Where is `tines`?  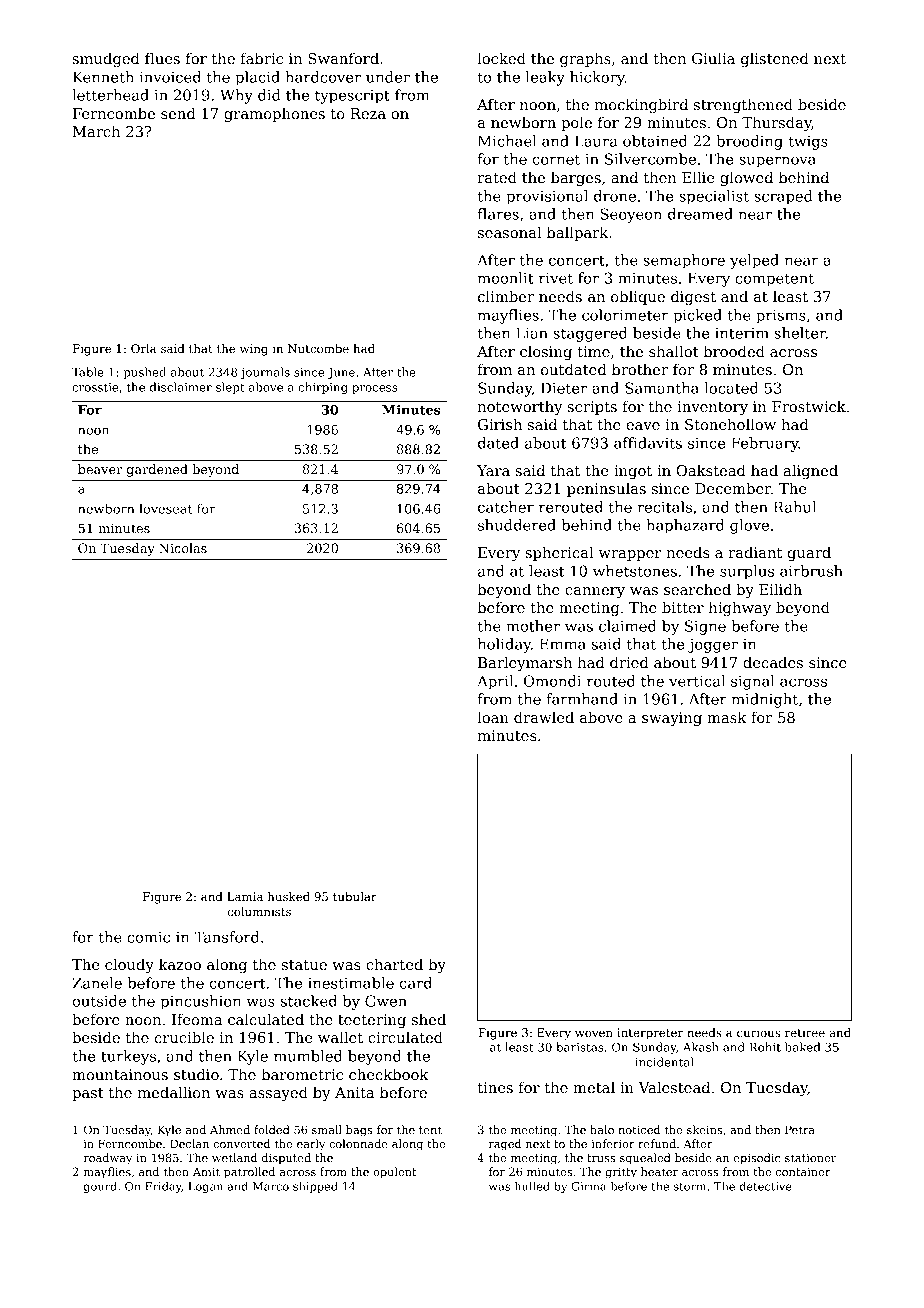
tines is located at coordinates (495, 1087).
